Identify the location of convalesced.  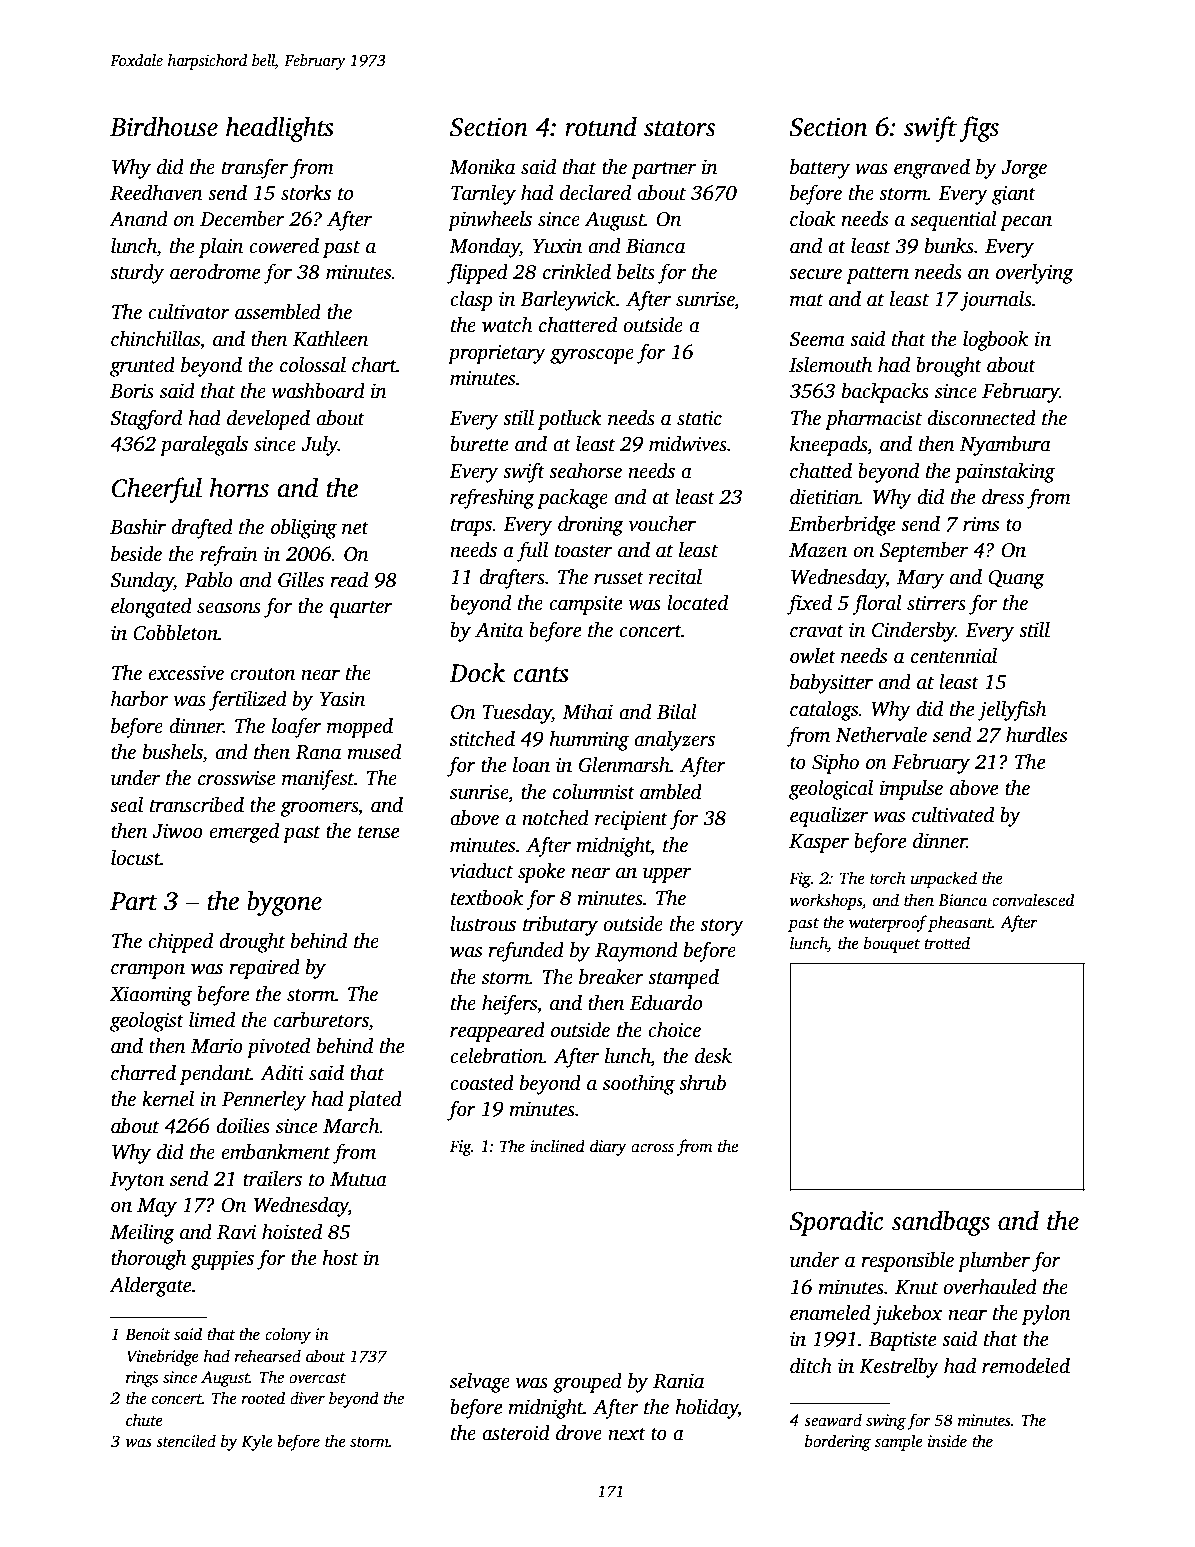
(1033, 900).
